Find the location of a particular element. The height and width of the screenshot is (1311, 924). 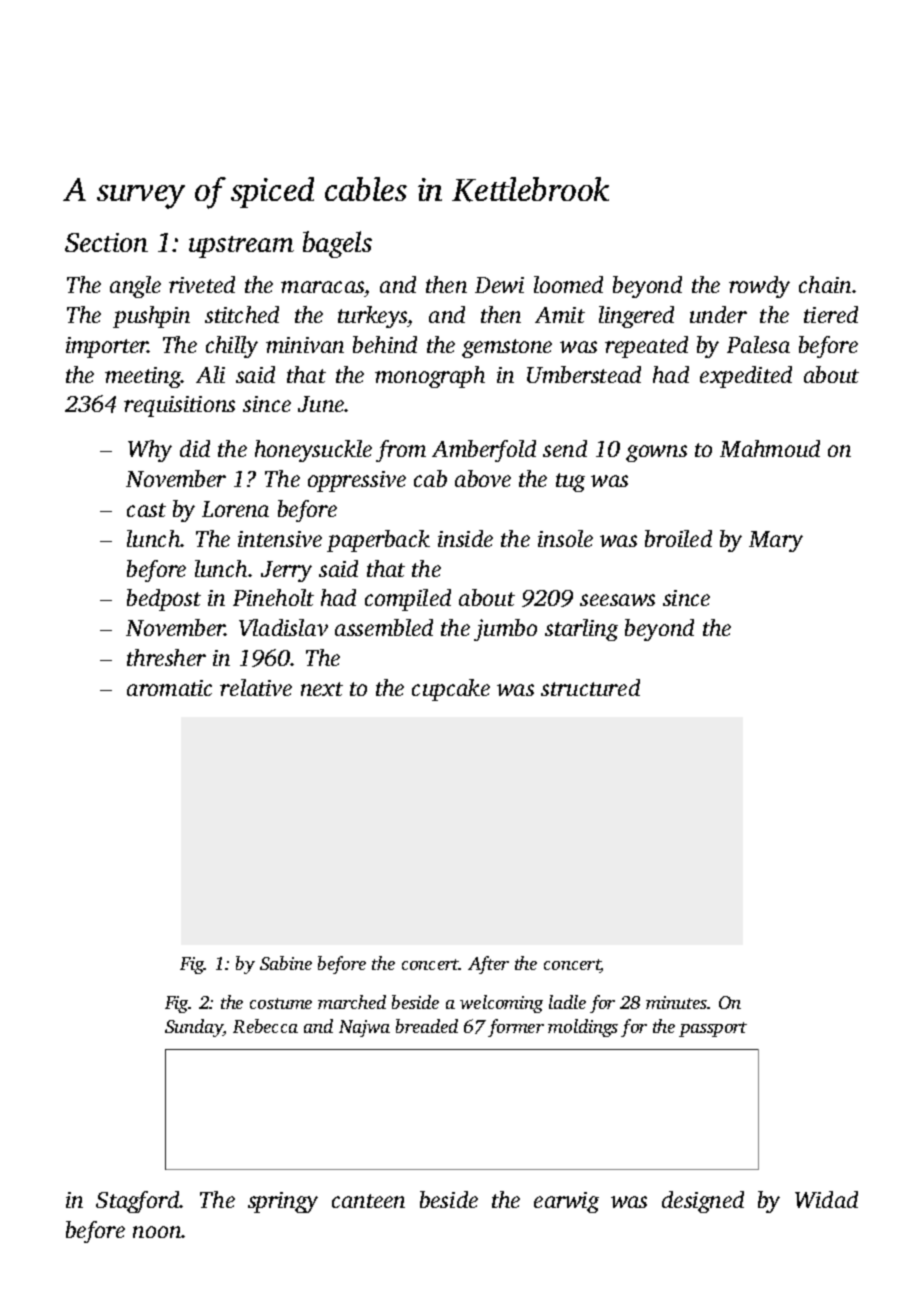

compiled is located at coordinates (408, 600).
